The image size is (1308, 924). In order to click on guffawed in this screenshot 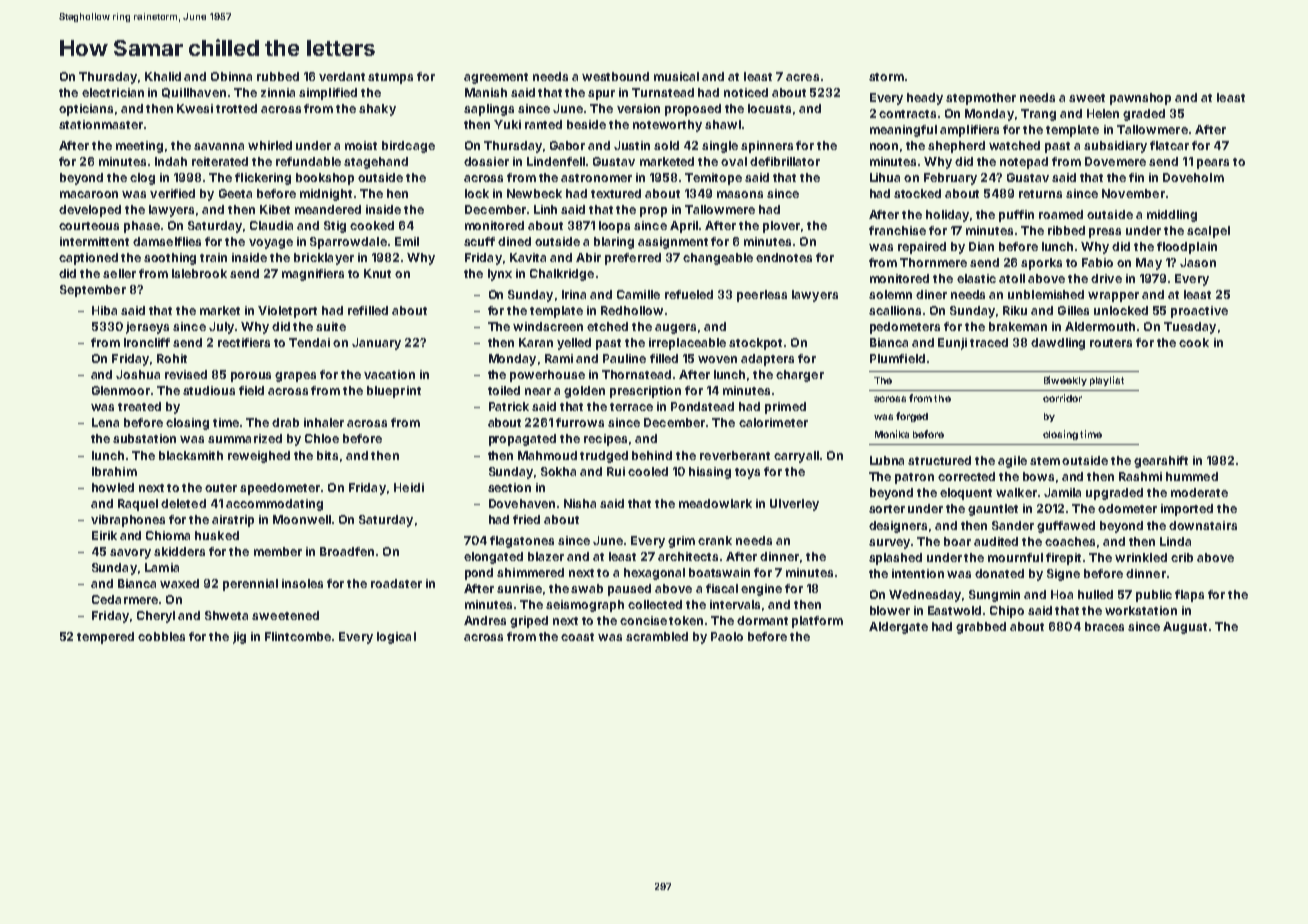, I will do `click(1066, 527)`.
